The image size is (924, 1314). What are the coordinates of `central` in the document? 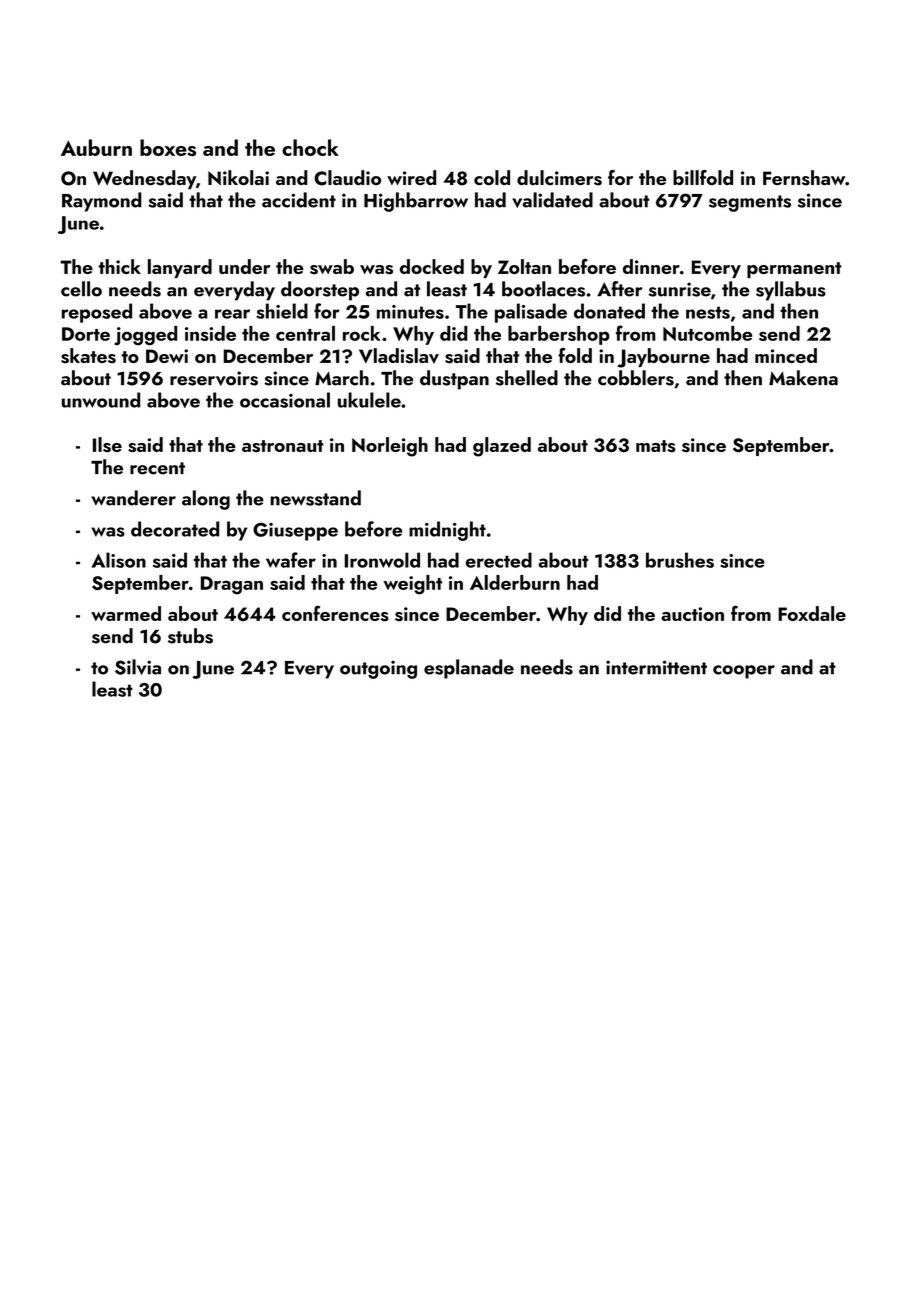 It's located at (305, 333).
